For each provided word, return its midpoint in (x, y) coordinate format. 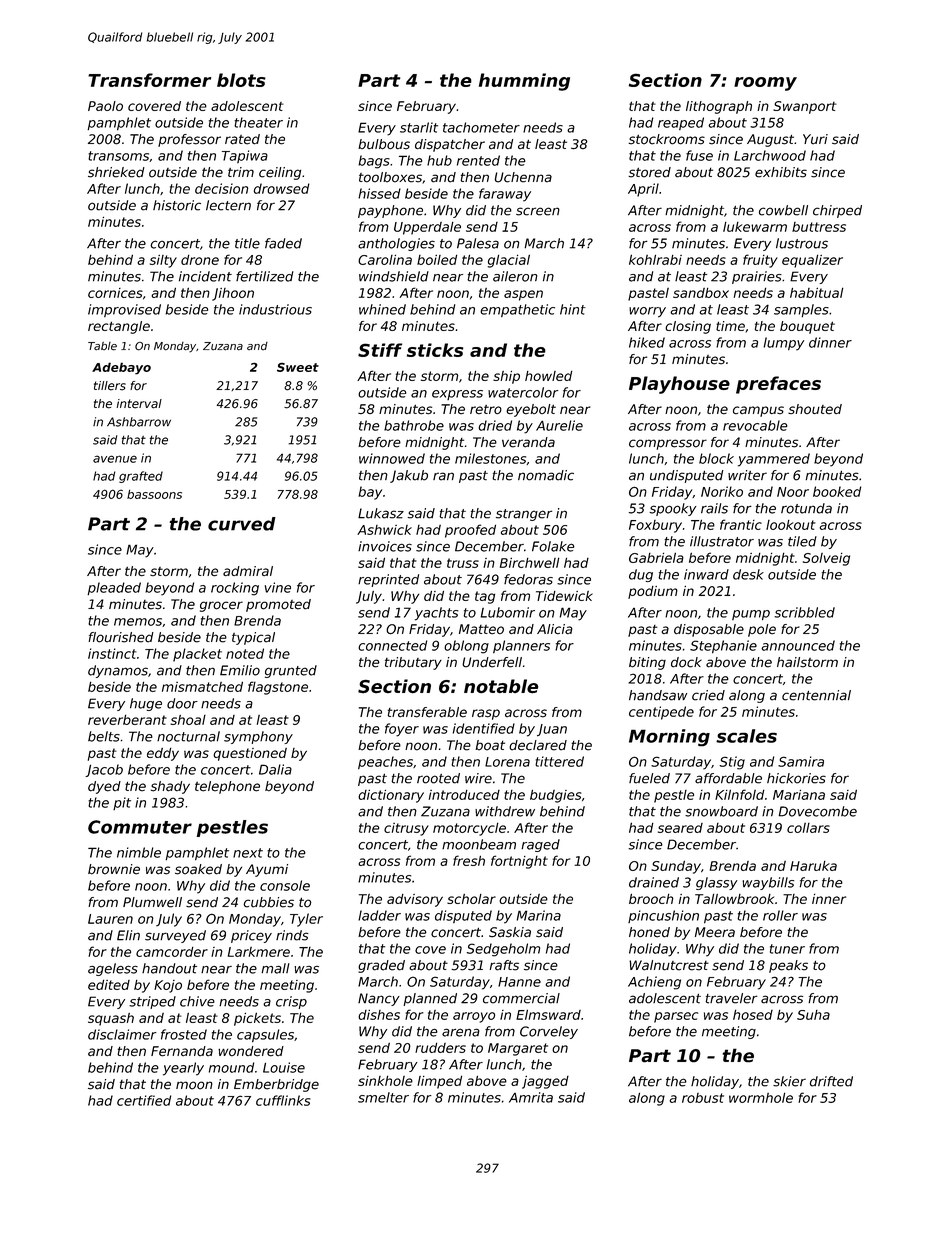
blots (241, 80)
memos (138, 622)
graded (381, 966)
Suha (813, 1015)
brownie (114, 869)
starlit (419, 127)
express (457, 395)
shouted (815, 409)
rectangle (119, 327)
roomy (765, 84)
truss (463, 563)
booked (837, 491)
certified (144, 1100)
